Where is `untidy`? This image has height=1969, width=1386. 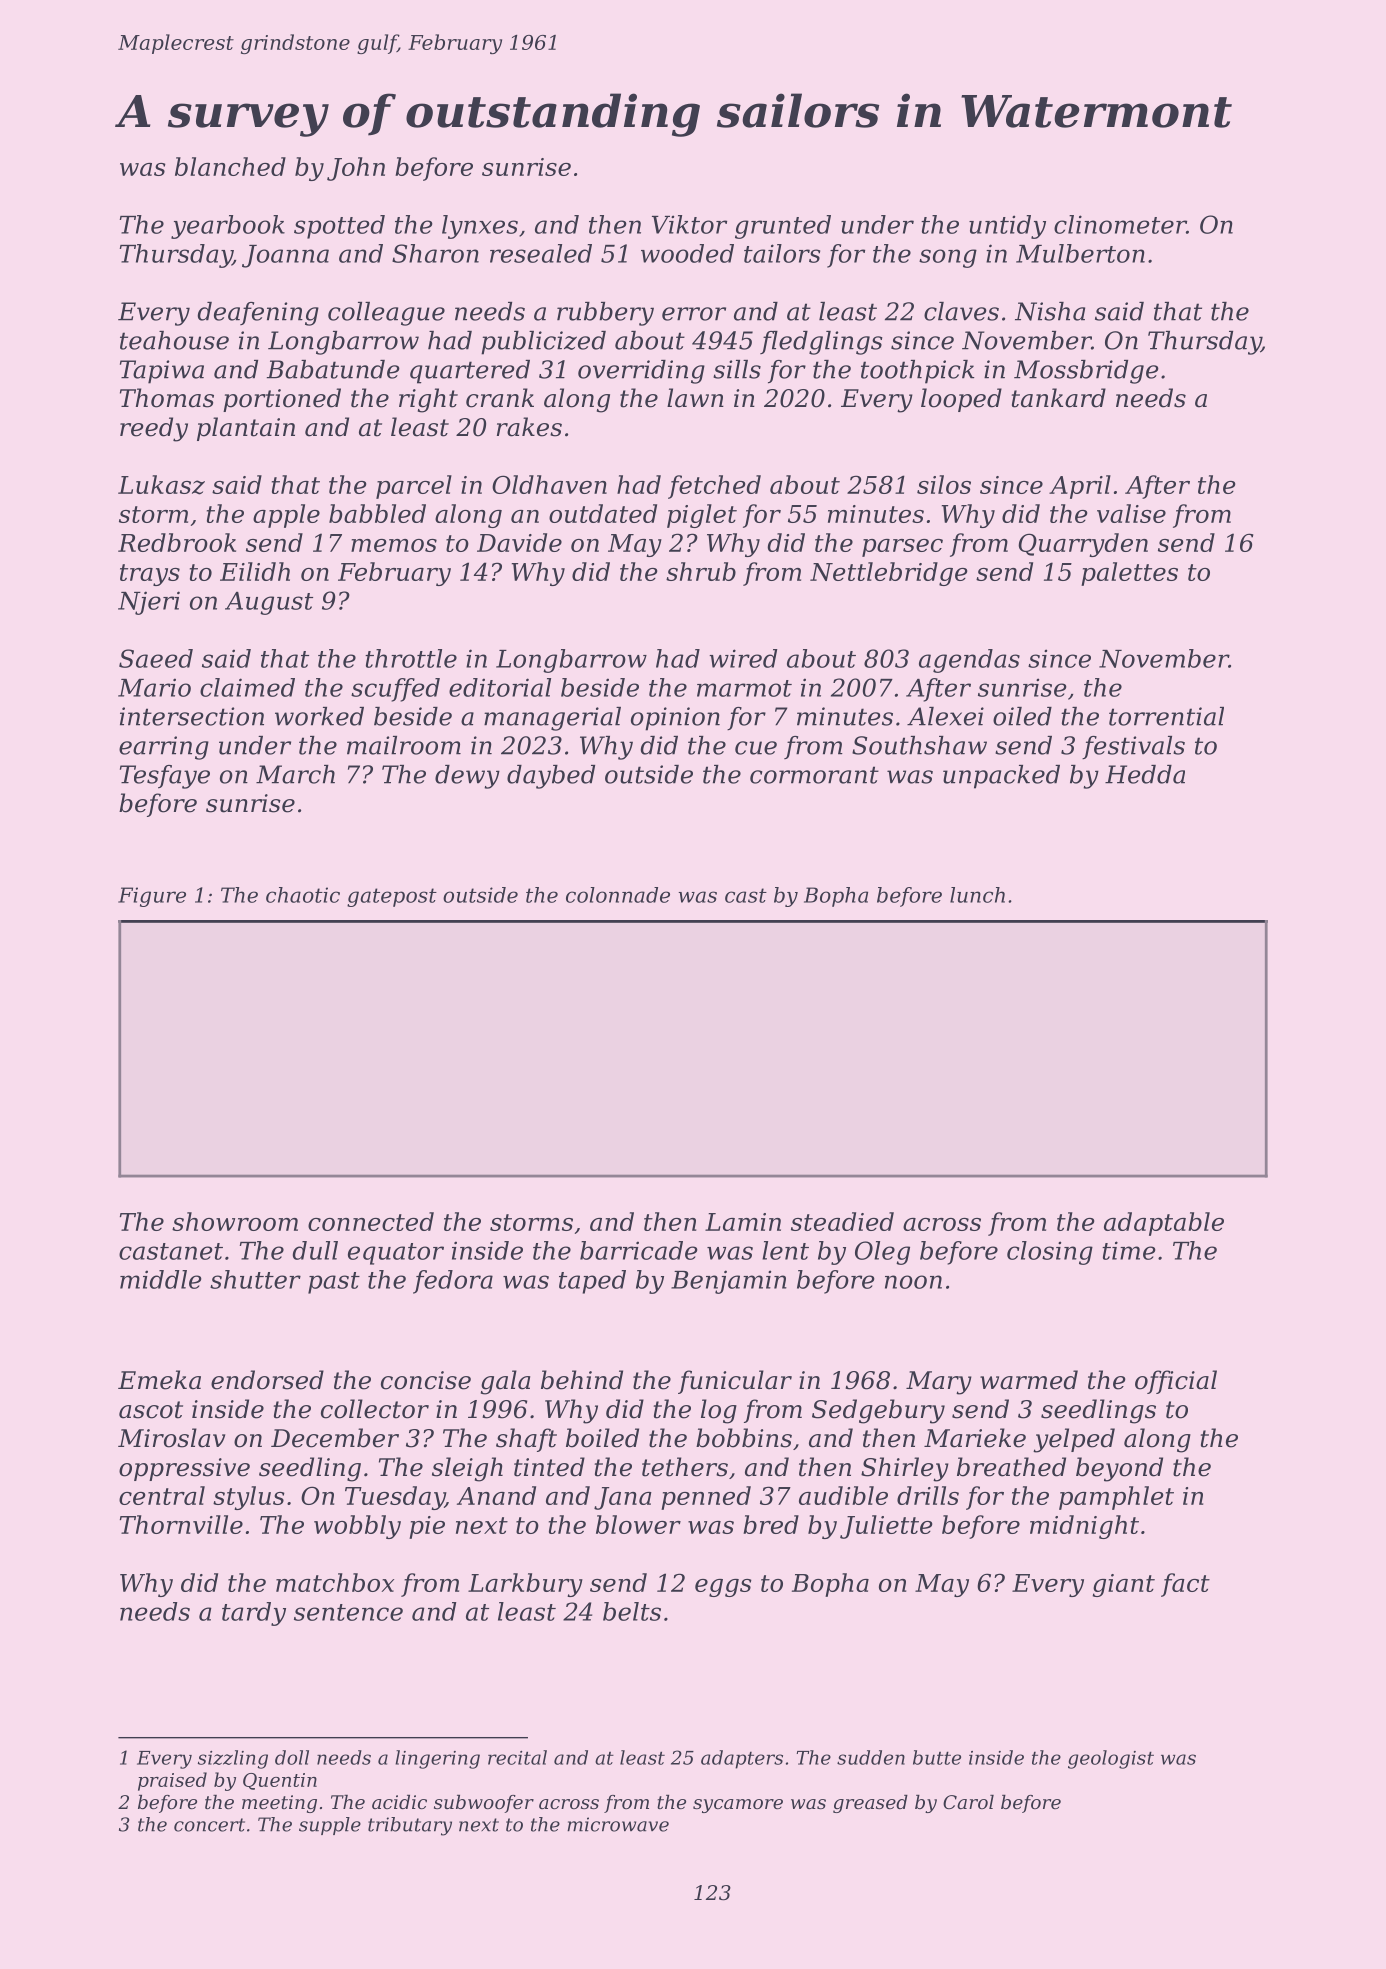 untidy is located at coordinates (1007, 227).
